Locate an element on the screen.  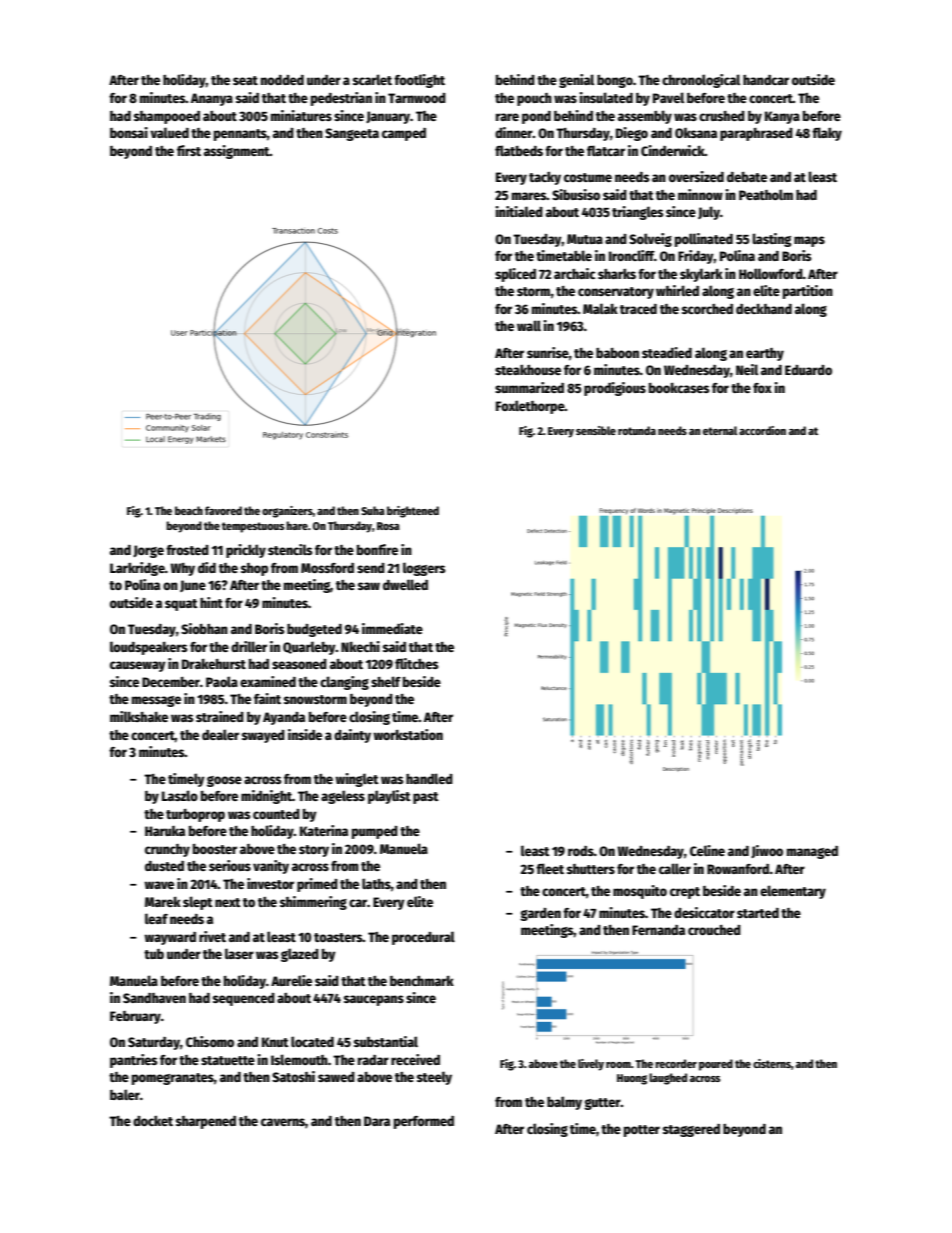
wall is located at coordinates (529, 325).
